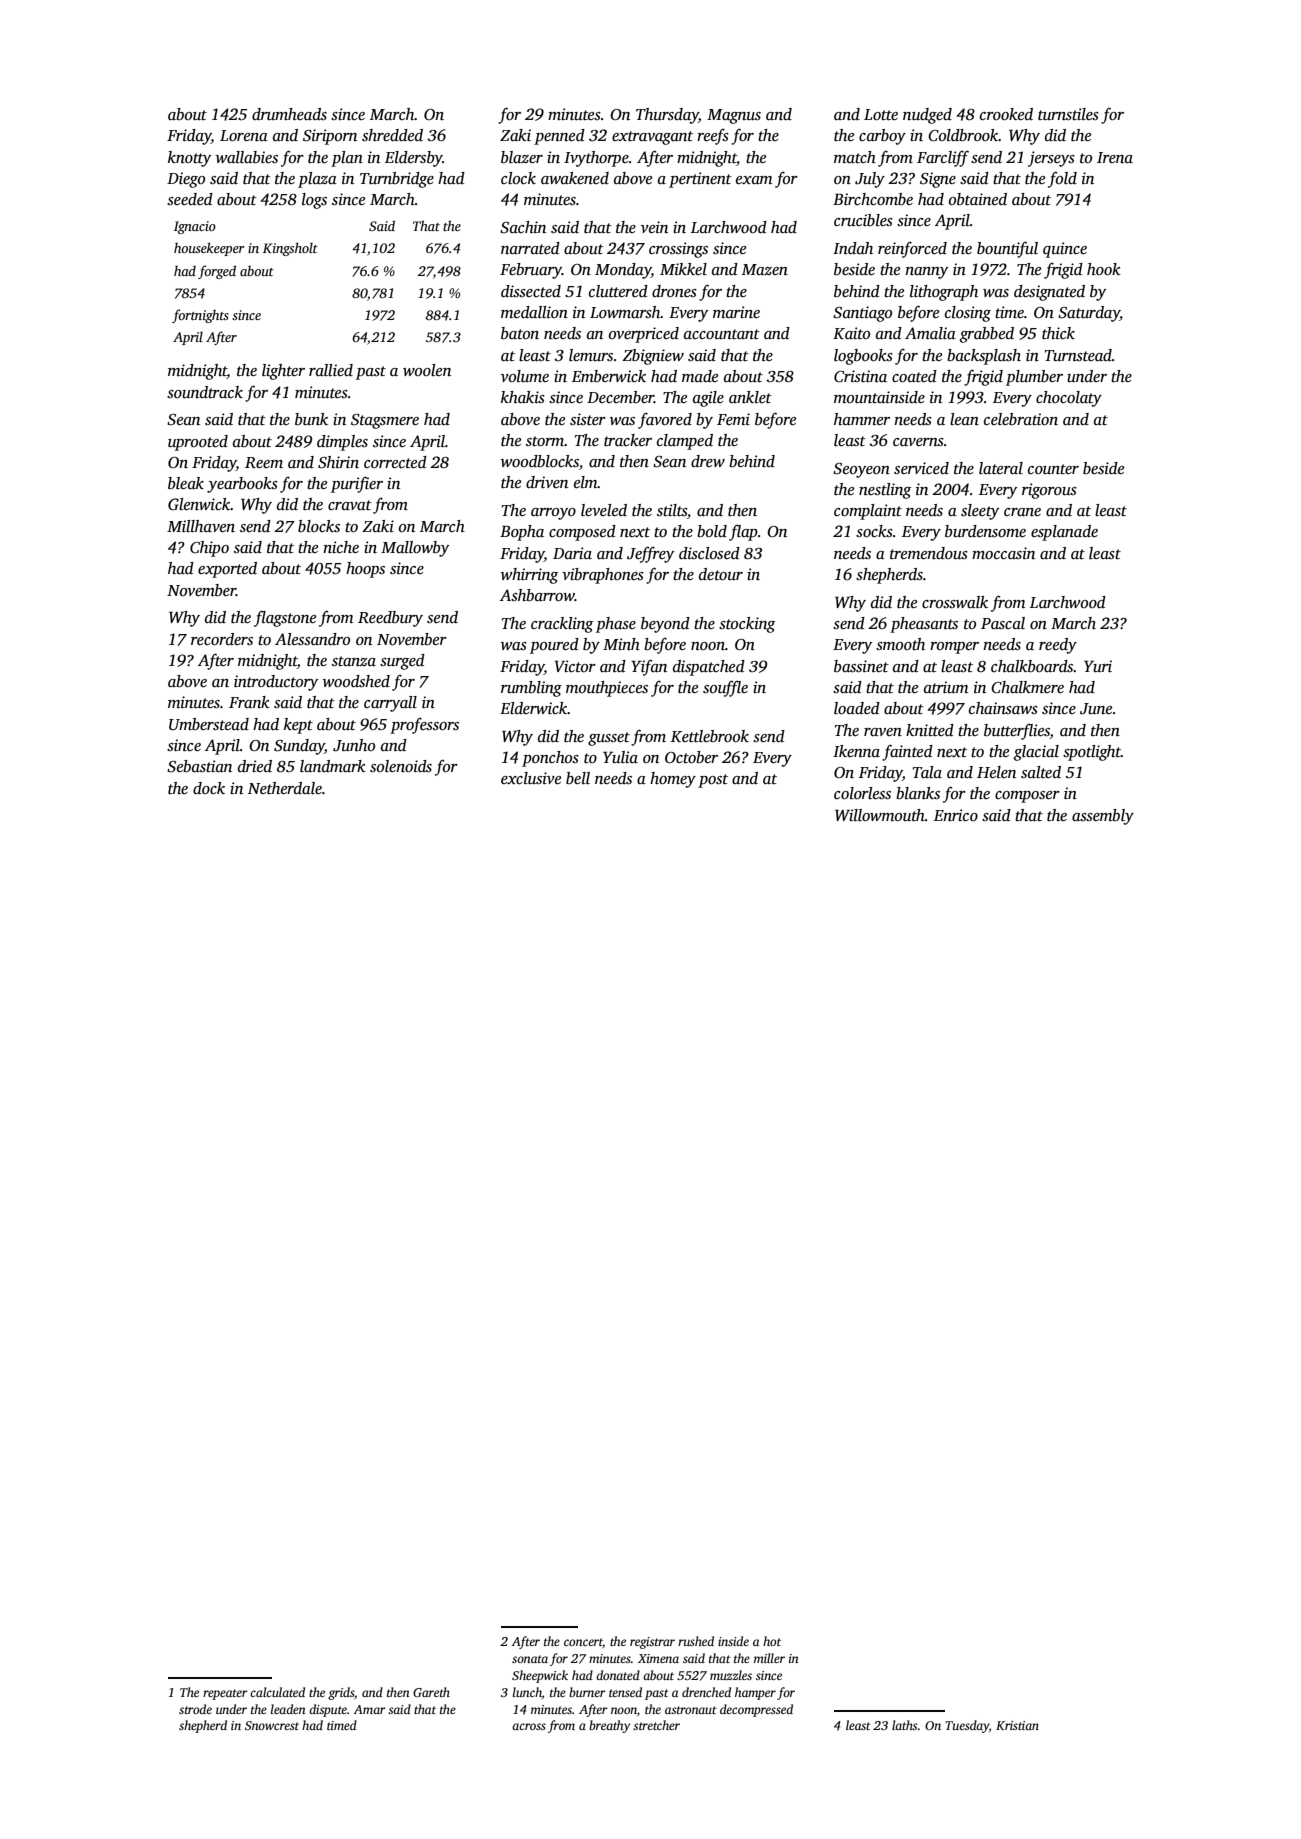  I want to click on dock, so click(209, 788).
